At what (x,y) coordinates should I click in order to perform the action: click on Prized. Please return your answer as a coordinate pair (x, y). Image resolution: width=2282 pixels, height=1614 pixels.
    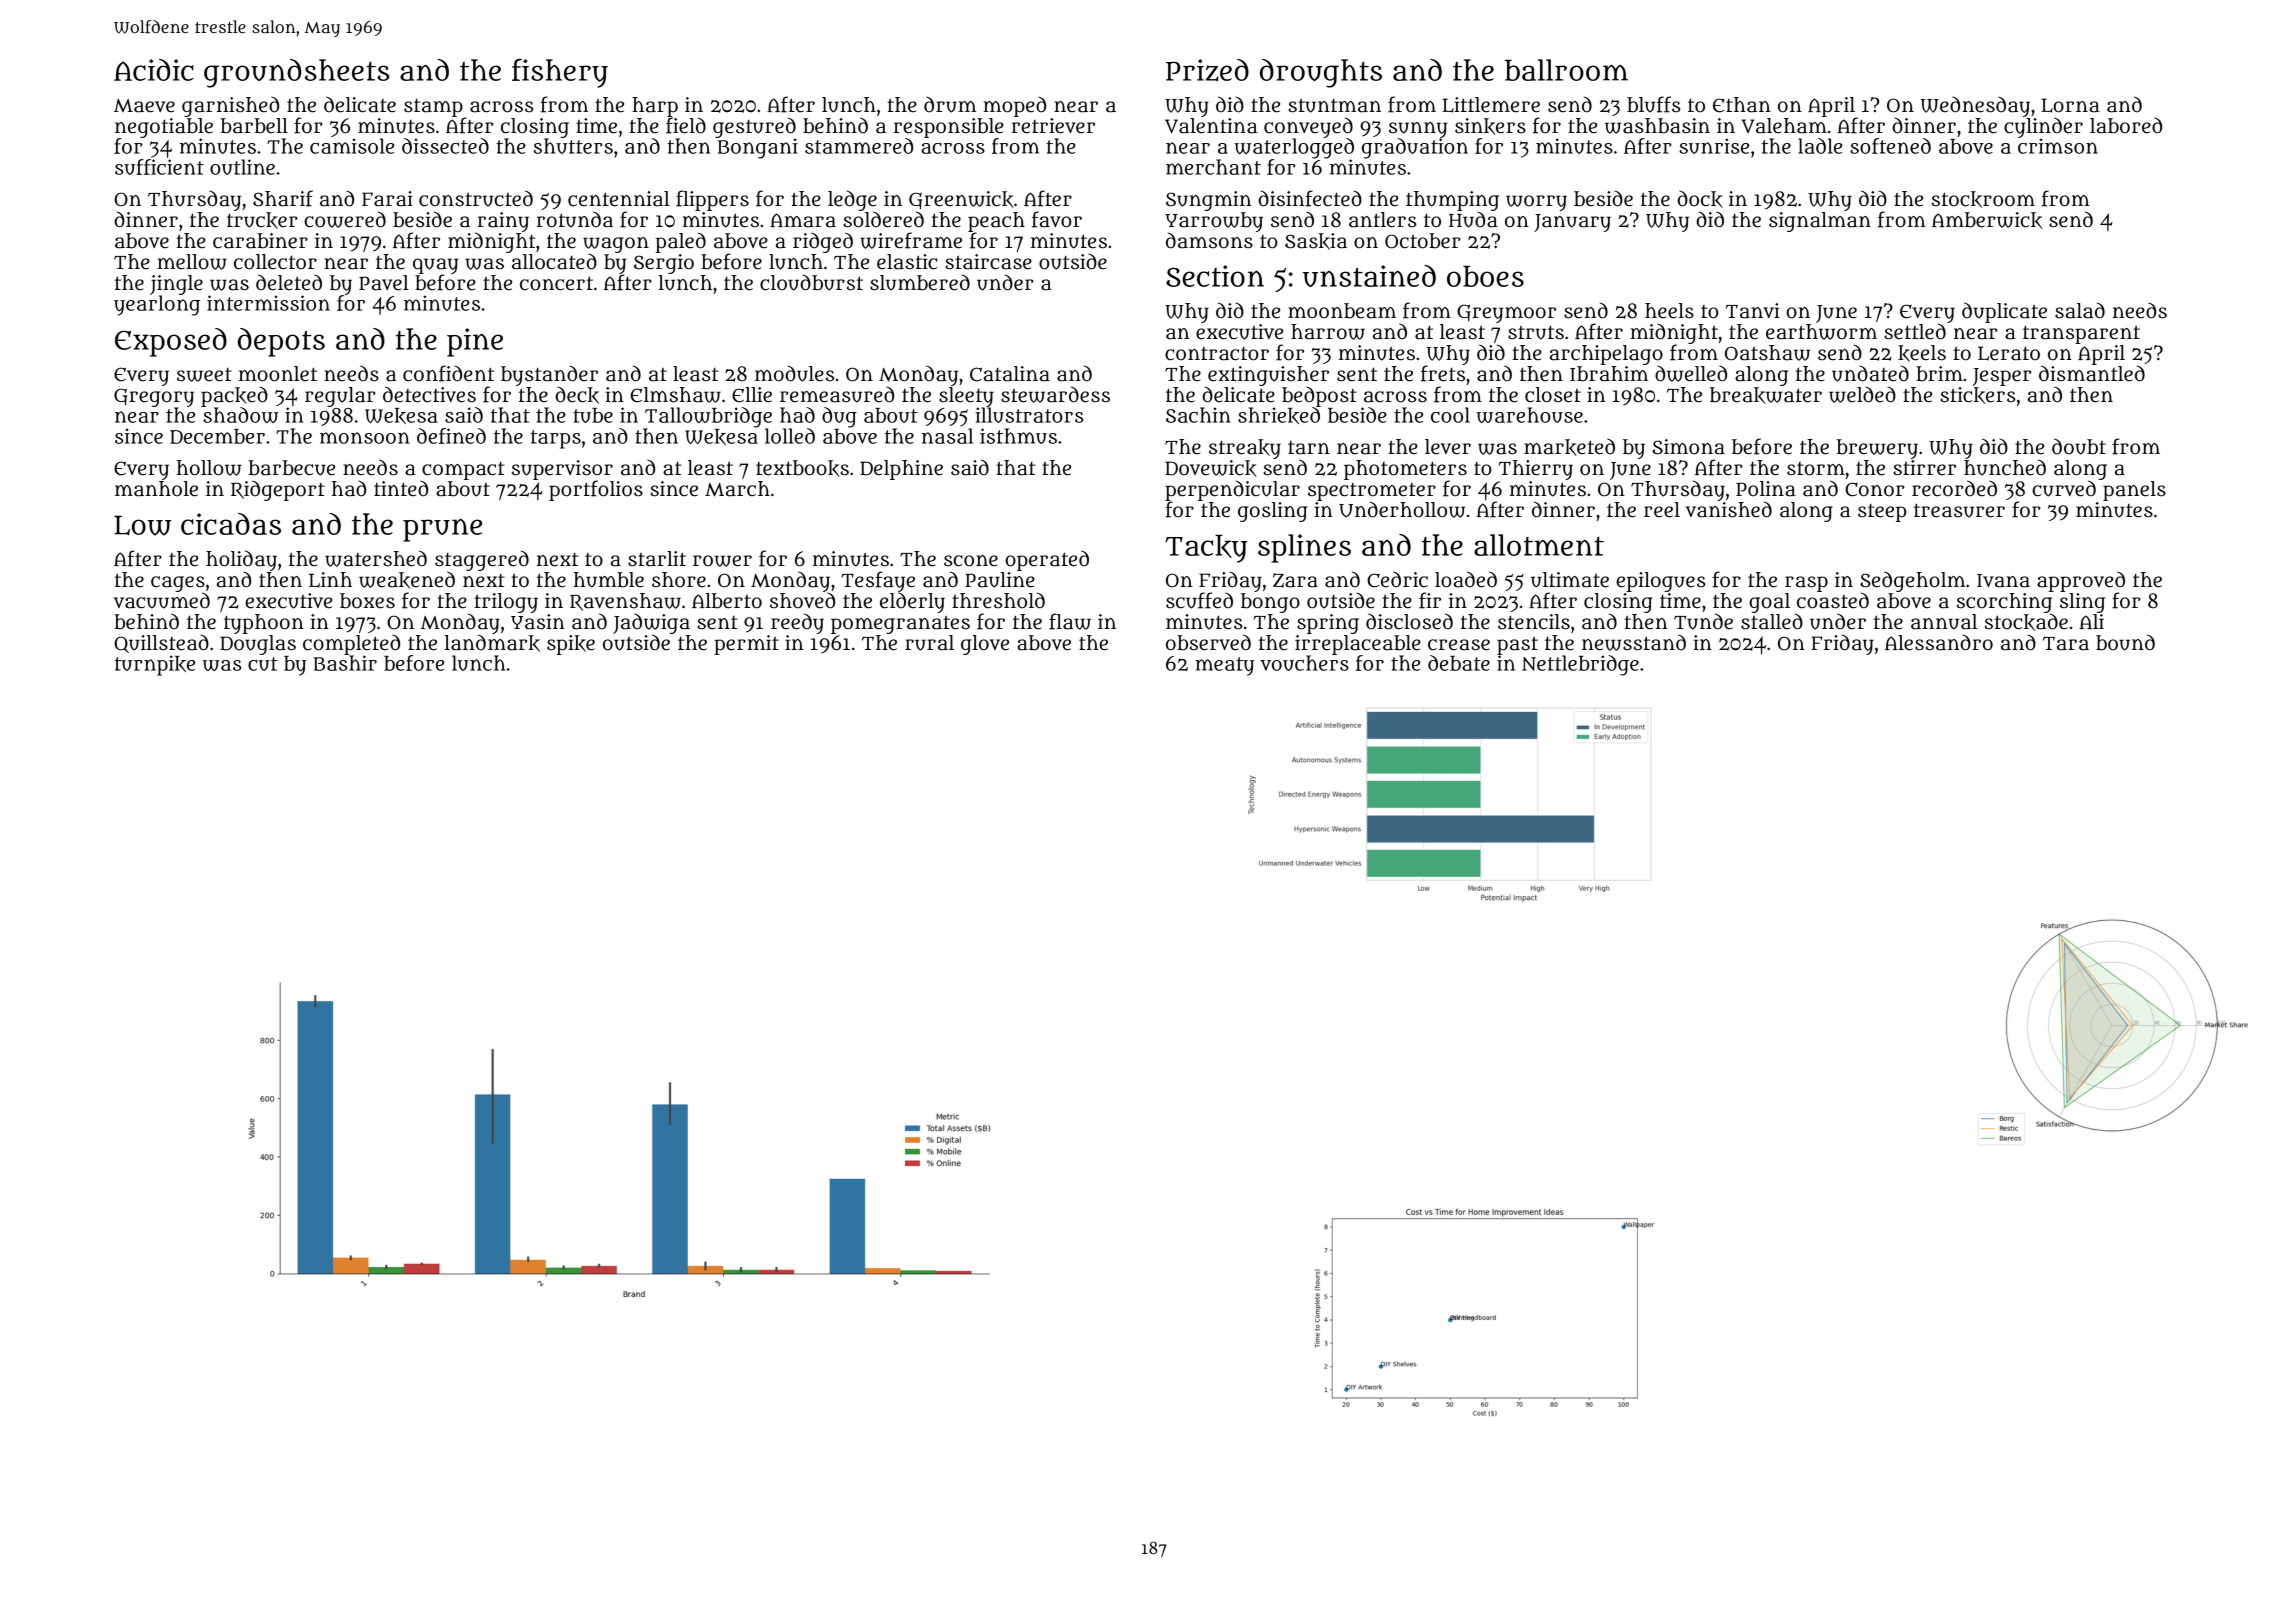
    Looking at the image, I should click on (1207, 70).
